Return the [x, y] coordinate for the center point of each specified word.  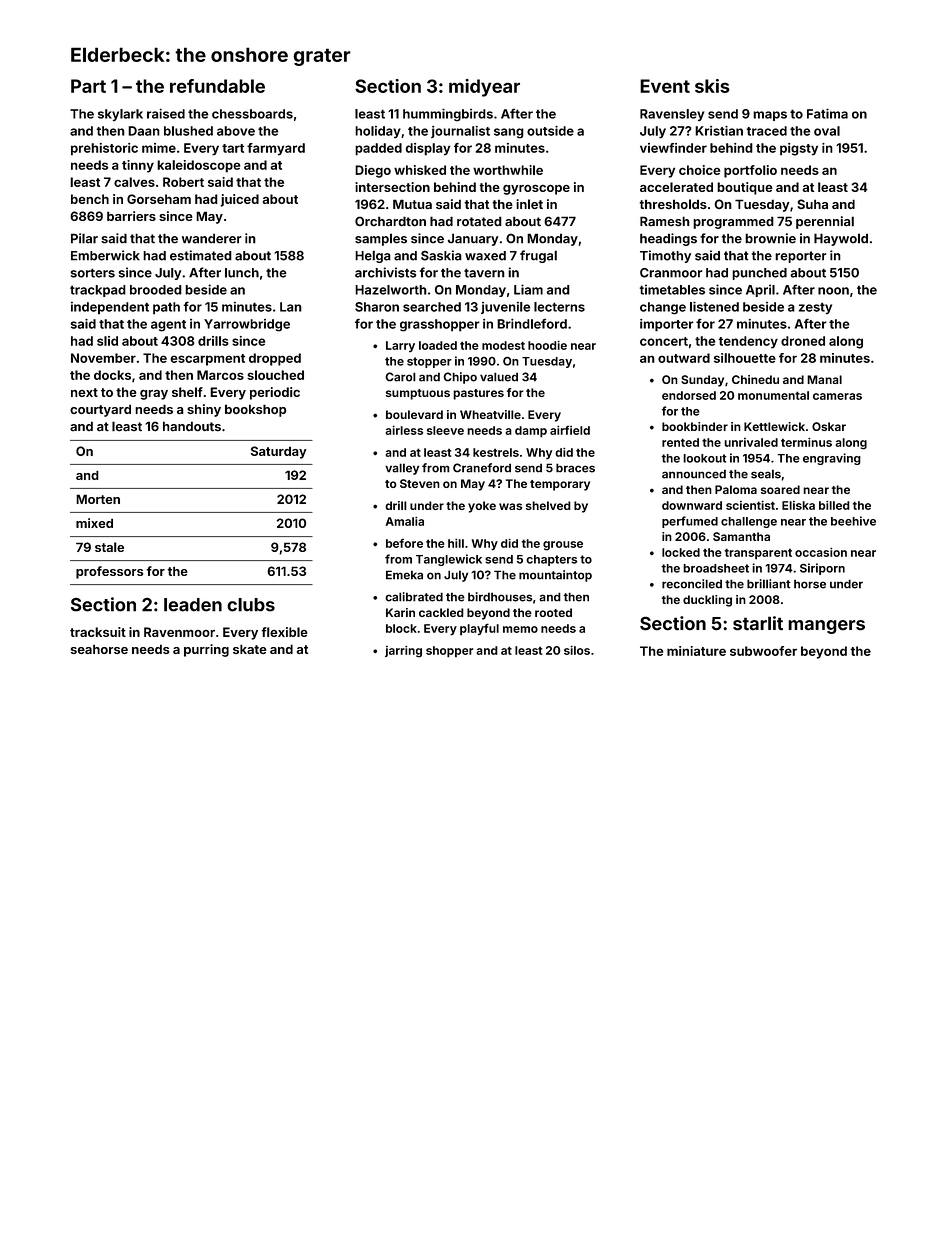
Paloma [736, 489]
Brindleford [532, 324]
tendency [748, 342]
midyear [484, 88]
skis [712, 86]
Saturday [279, 452]
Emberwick [105, 255]
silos [577, 650]
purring [206, 650]
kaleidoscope [199, 166]
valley [402, 469]
